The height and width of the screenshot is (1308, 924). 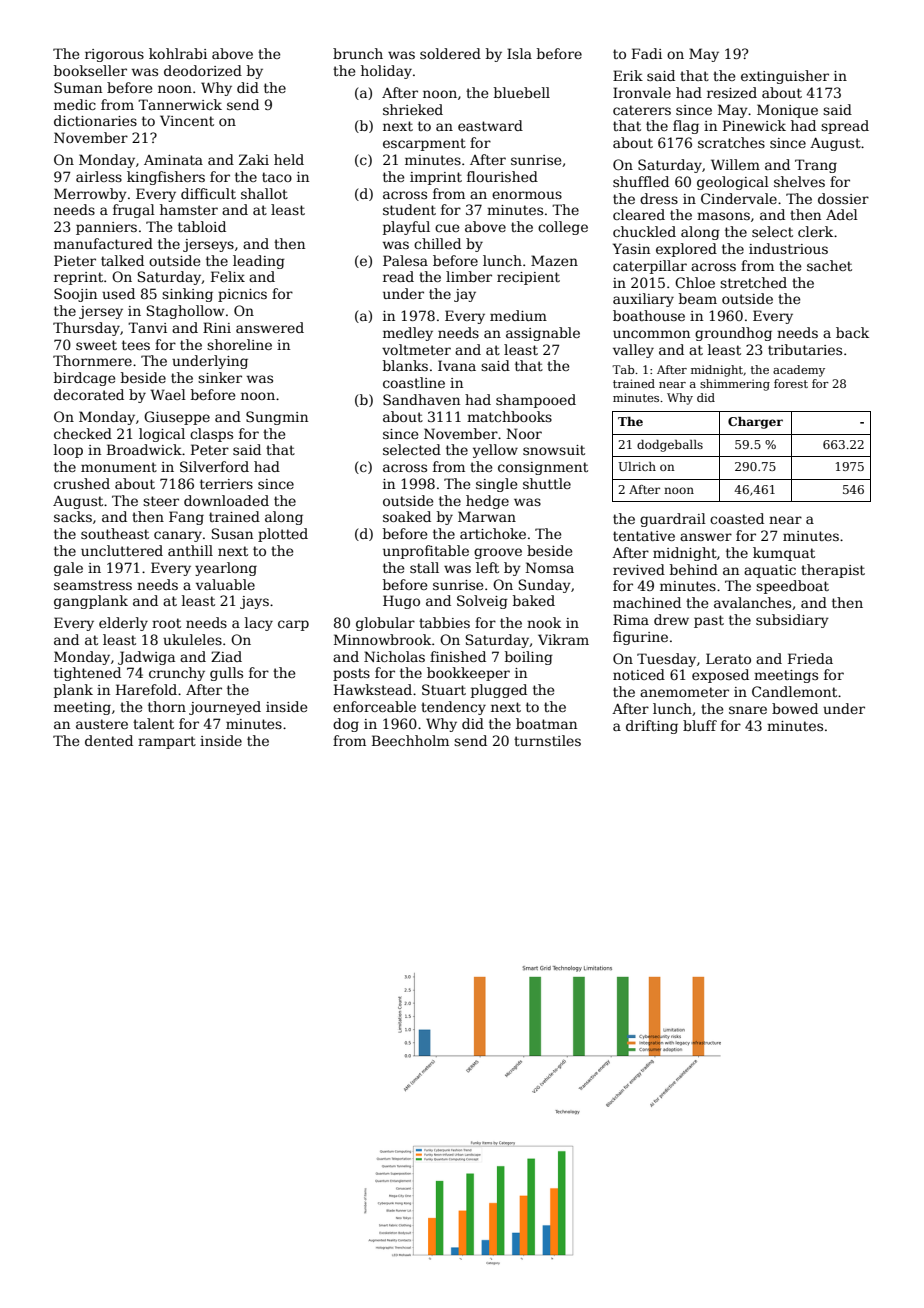 I want to click on sachet, so click(x=829, y=265).
